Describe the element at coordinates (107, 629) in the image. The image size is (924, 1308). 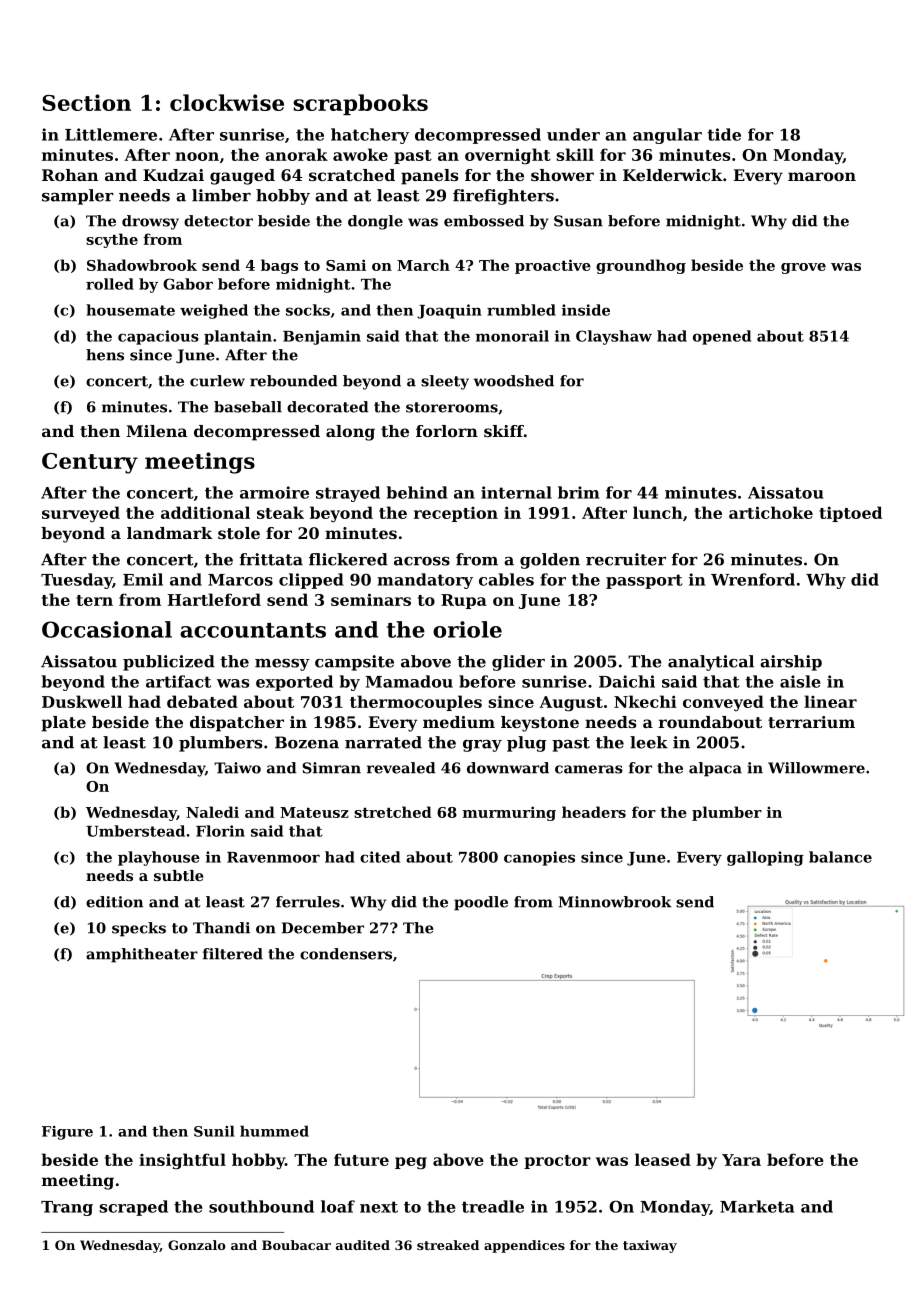
I see `Occasional` at that location.
